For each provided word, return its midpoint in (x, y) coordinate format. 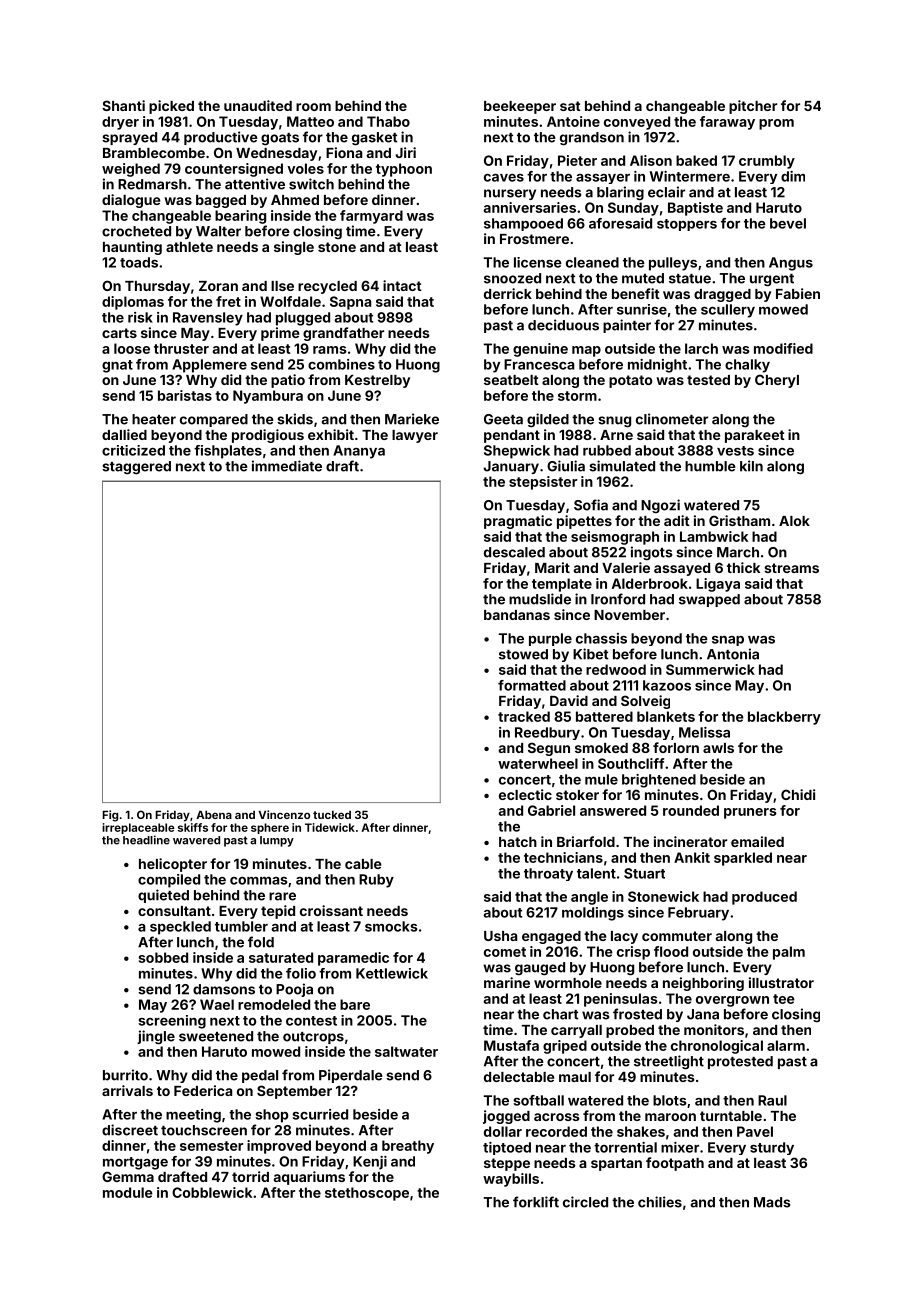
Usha (500, 936)
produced (764, 898)
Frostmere (534, 239)
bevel (788, 223)
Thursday (157, 287)
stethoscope (367, 1194)
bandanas (517, 615)
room (313, 107)
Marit (552, 567)
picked (171, 107)
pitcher (753, 107)
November (629, 615)
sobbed (163, 957)
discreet (130, 1130)
